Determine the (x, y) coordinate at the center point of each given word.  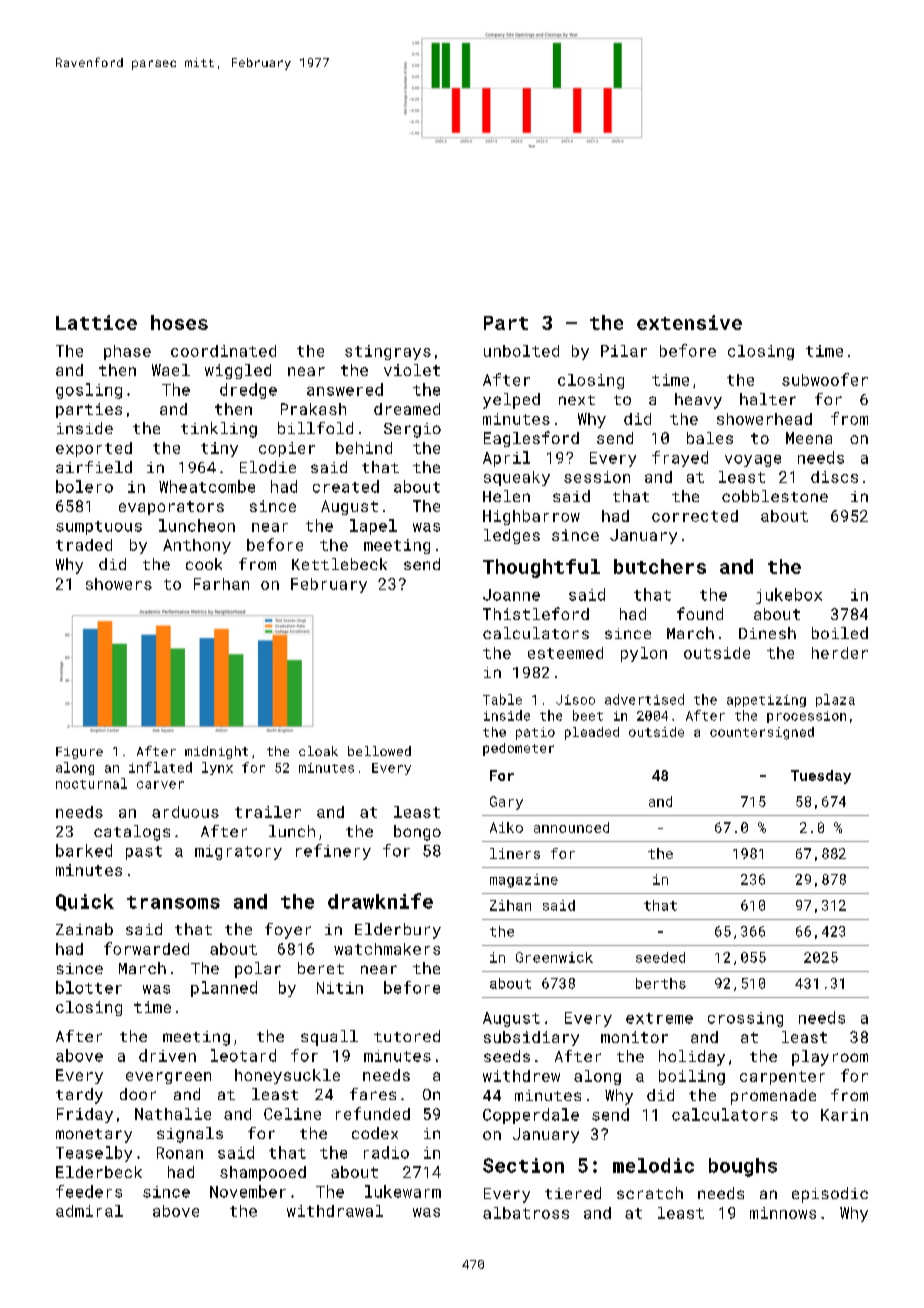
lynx (217, 768)
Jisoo (575, 700)
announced (571, 827)
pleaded (592, 733)
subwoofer (825, 379)
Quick (85, 902)
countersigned (762, 733)
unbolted (521, 351)
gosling (89, 391)
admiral (89, 1211)
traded (84, 545)
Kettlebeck (339, 564)
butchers (660, 566)
